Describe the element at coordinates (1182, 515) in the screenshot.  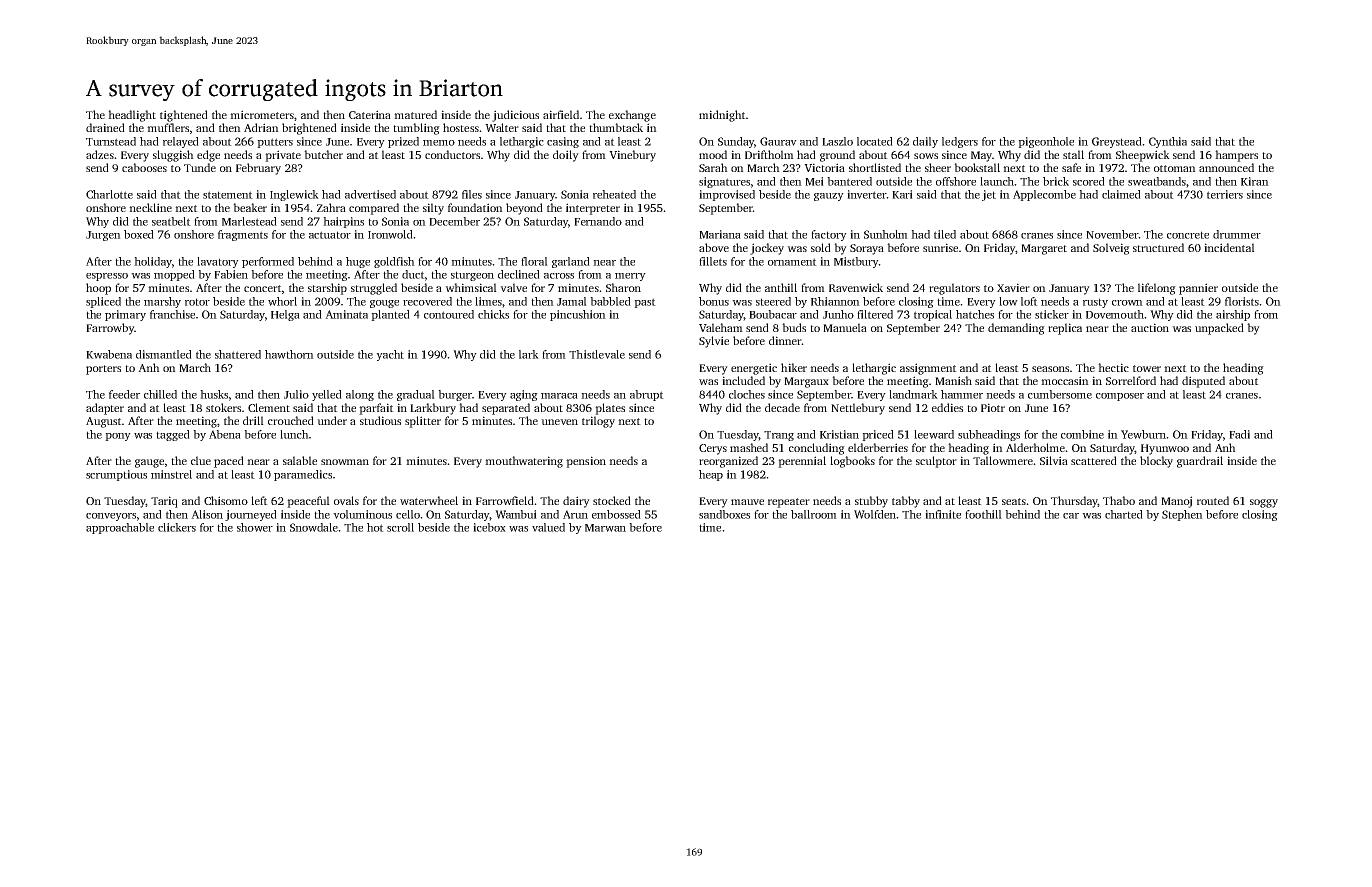
I see `Stephen` at that location.
